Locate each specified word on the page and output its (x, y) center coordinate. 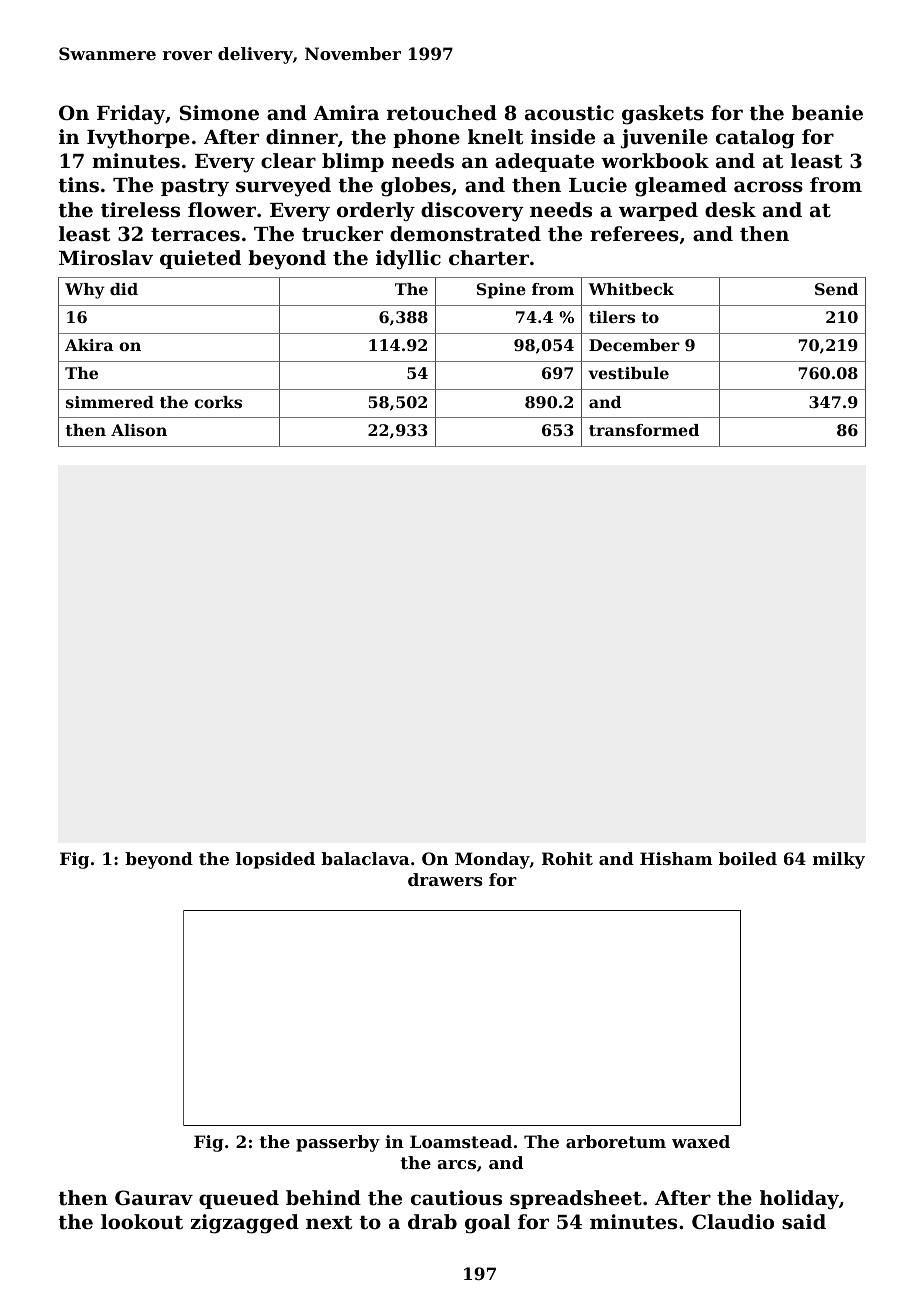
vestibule (628, 373)
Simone (219, 113)
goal (487, 1224)
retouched (442, 113)
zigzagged (244, 1224)
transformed (644, 430)
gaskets (663, 115)
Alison (139, 430)
